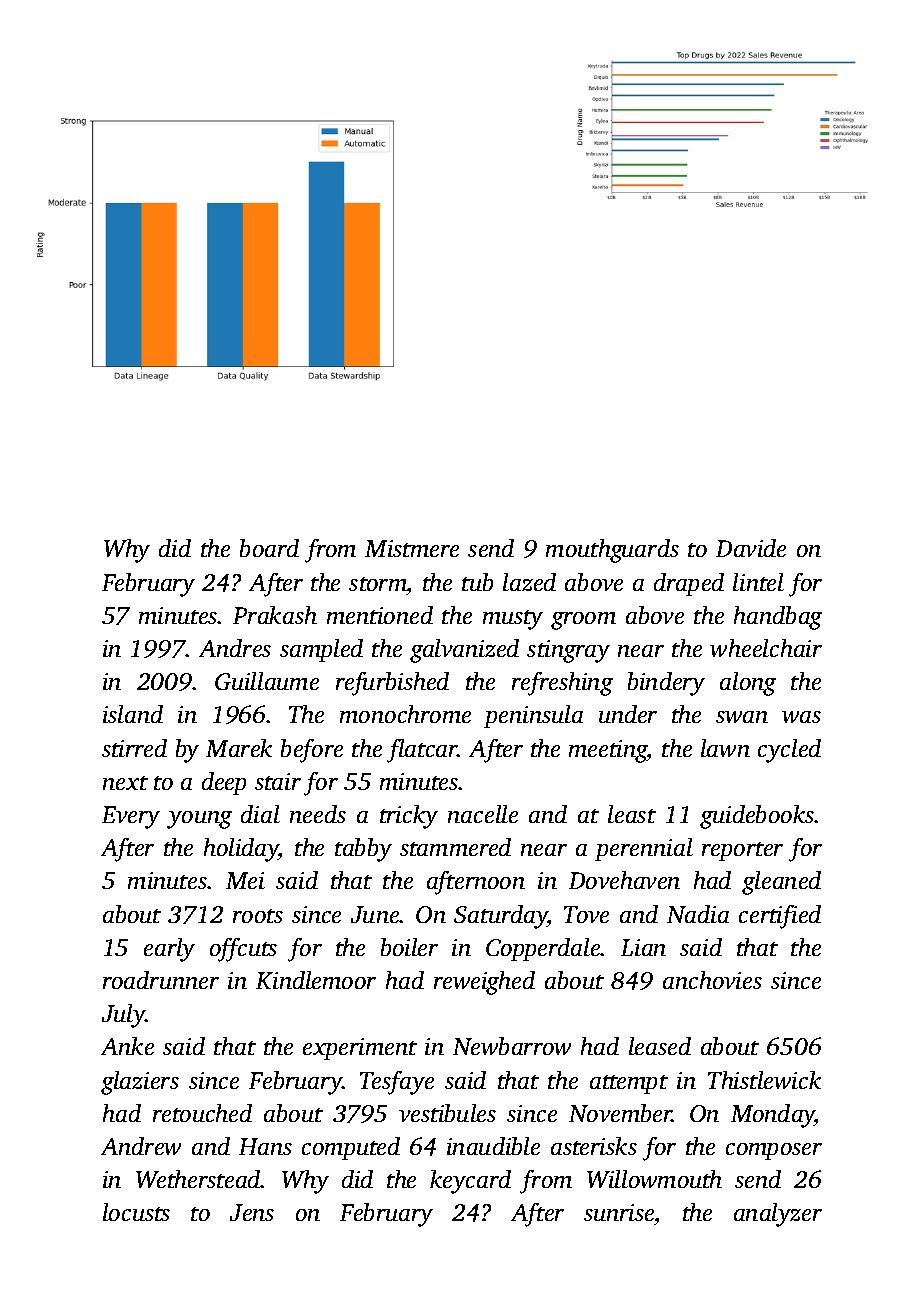 This screenshot has width=924, height=1311. Describe the element at coordinates (484, 983) in the screenshot. I see `reweighed` at that location.
